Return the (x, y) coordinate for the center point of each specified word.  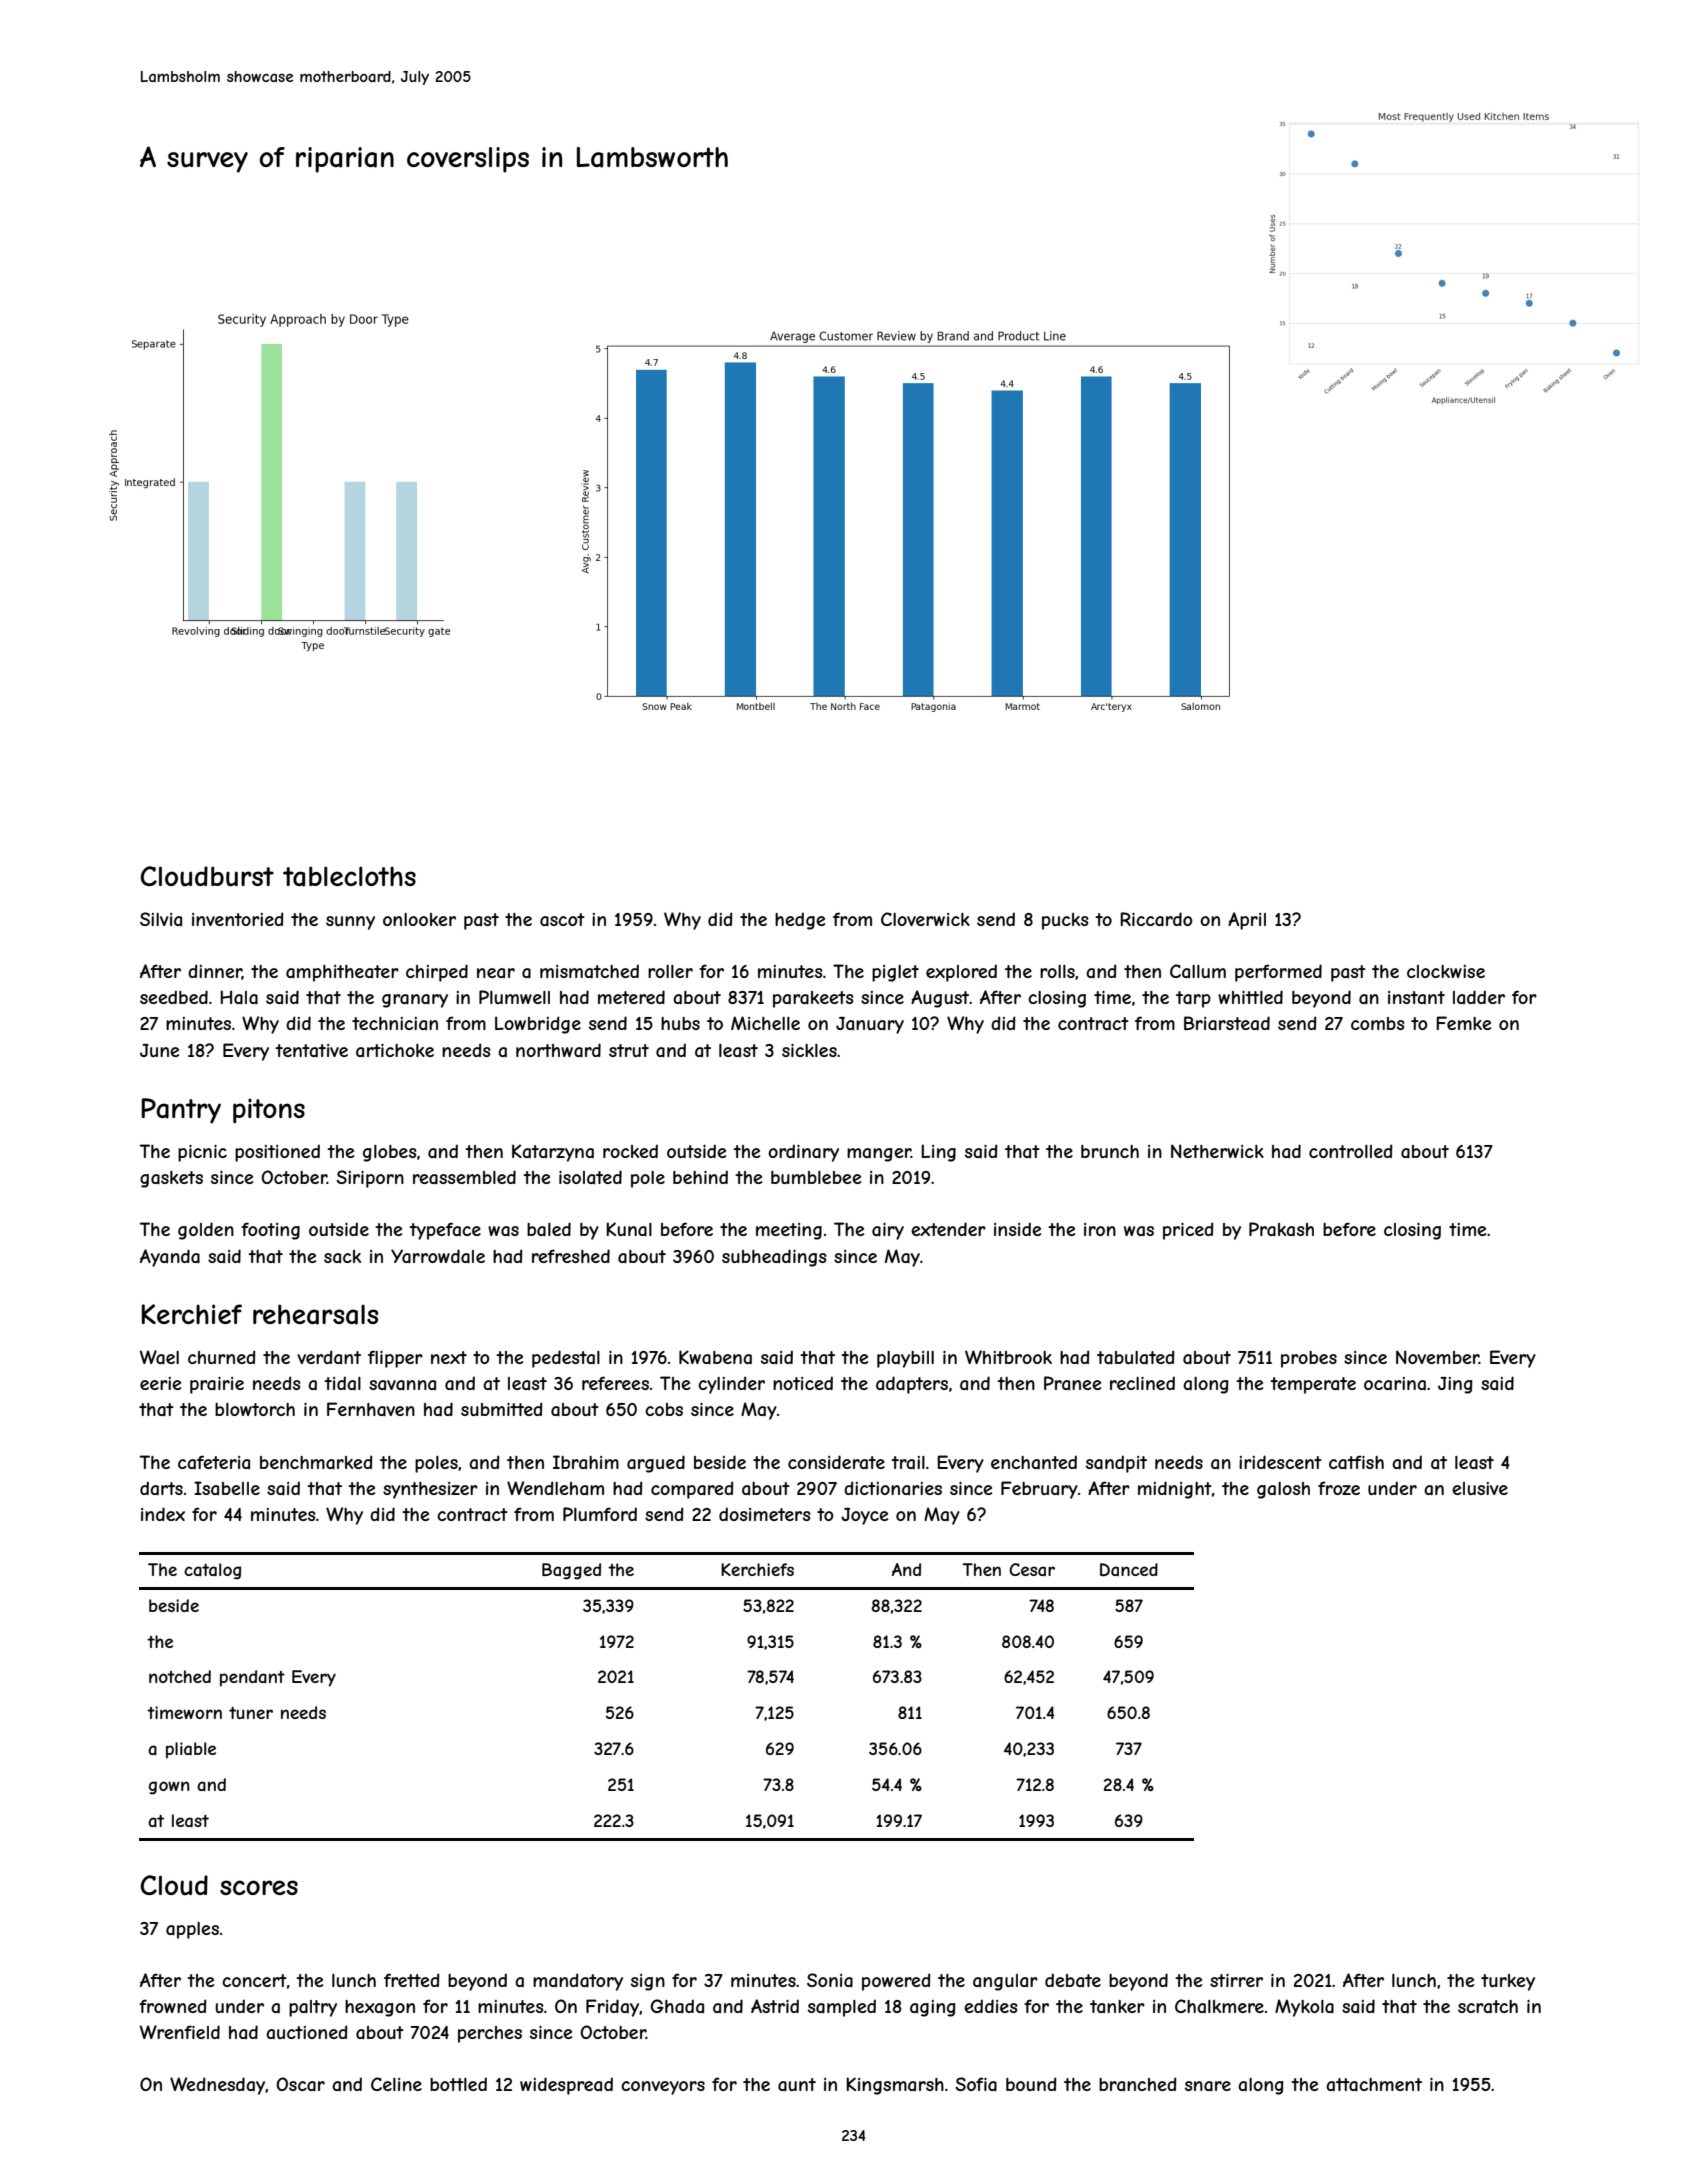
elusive (1480, 1488)
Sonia (830, 1980)
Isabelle (227, 1488)
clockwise (1446, 971)
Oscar (300, 2084)
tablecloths (349, 876)
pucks (1065, 921)
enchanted (1034, 1462)
